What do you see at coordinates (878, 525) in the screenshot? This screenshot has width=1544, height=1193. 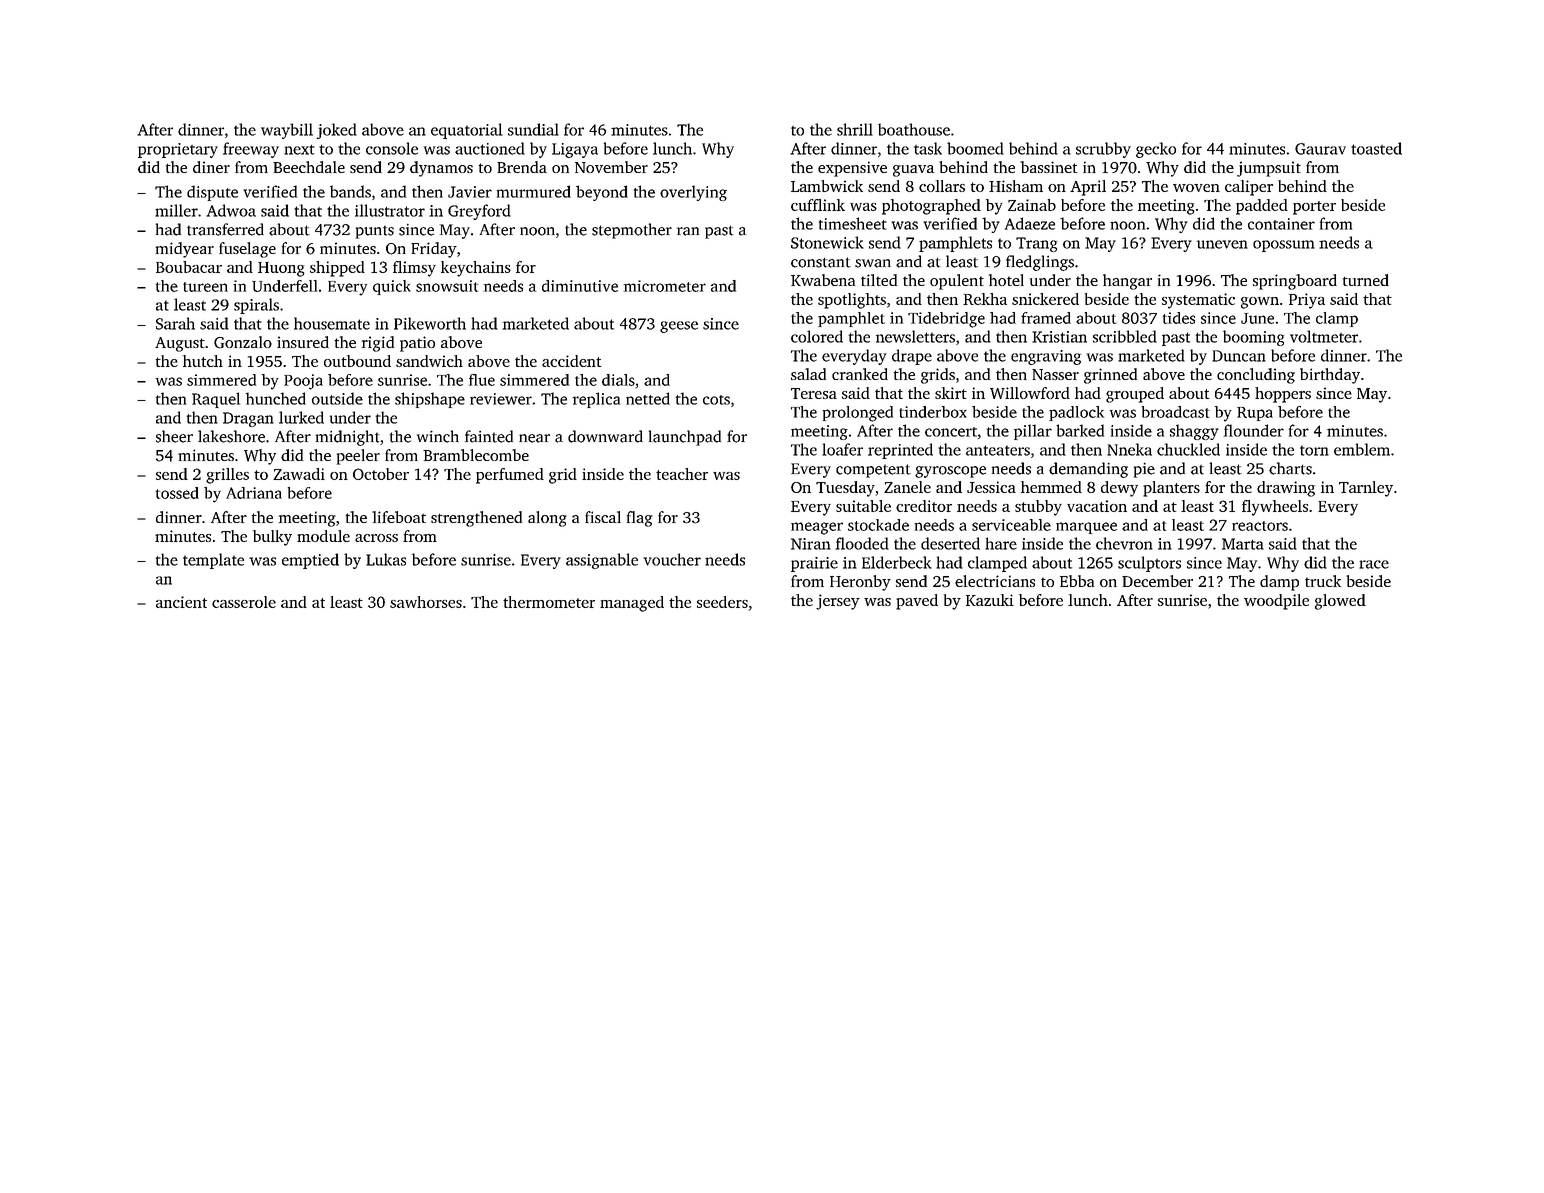 I see `stockade` at bounding box center [878, 525].
